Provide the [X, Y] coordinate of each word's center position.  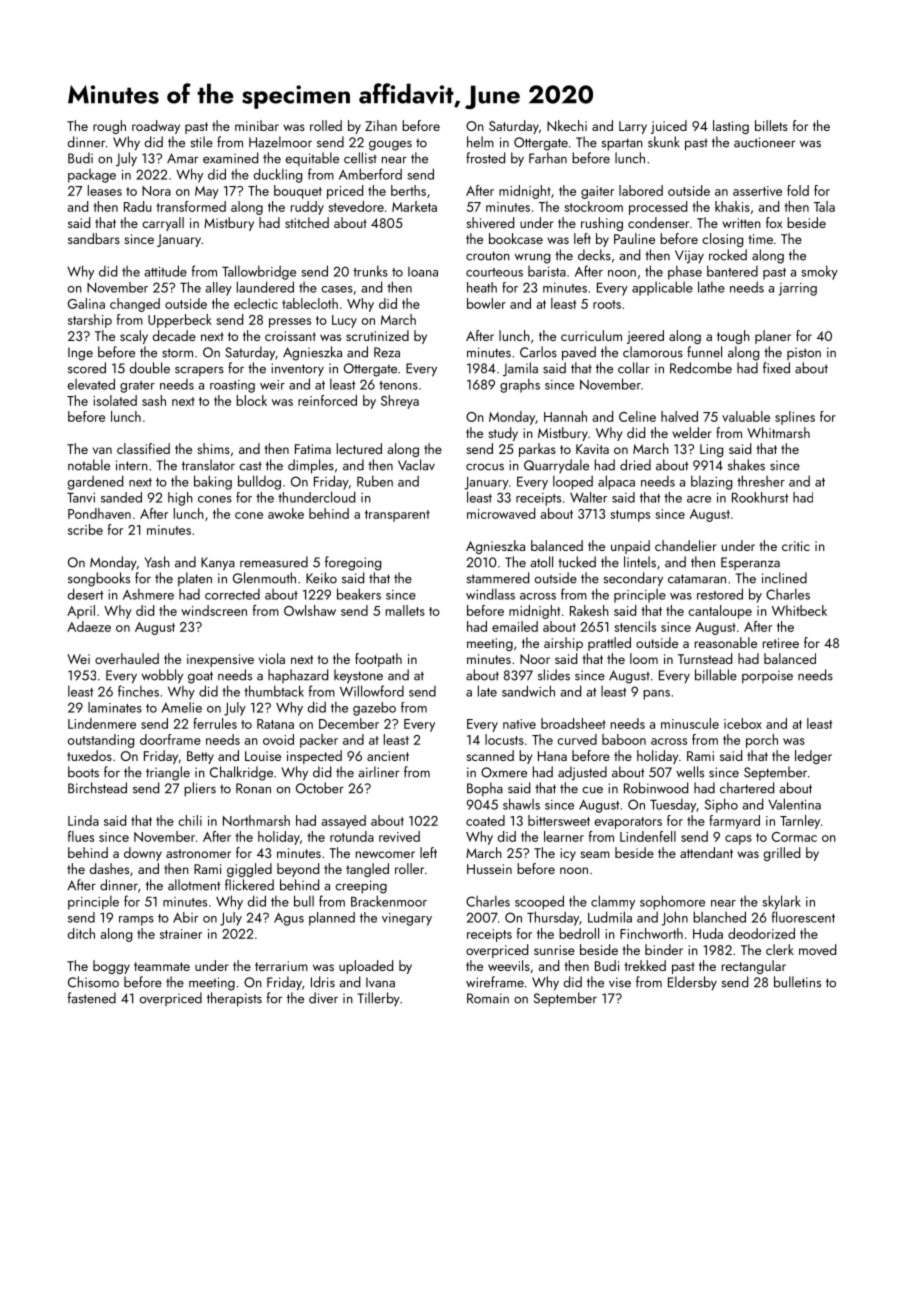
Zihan [381, 125]
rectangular [754, 967]
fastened [92, 998]
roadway [156, 127]
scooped [539, 902]
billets [771, 125]
